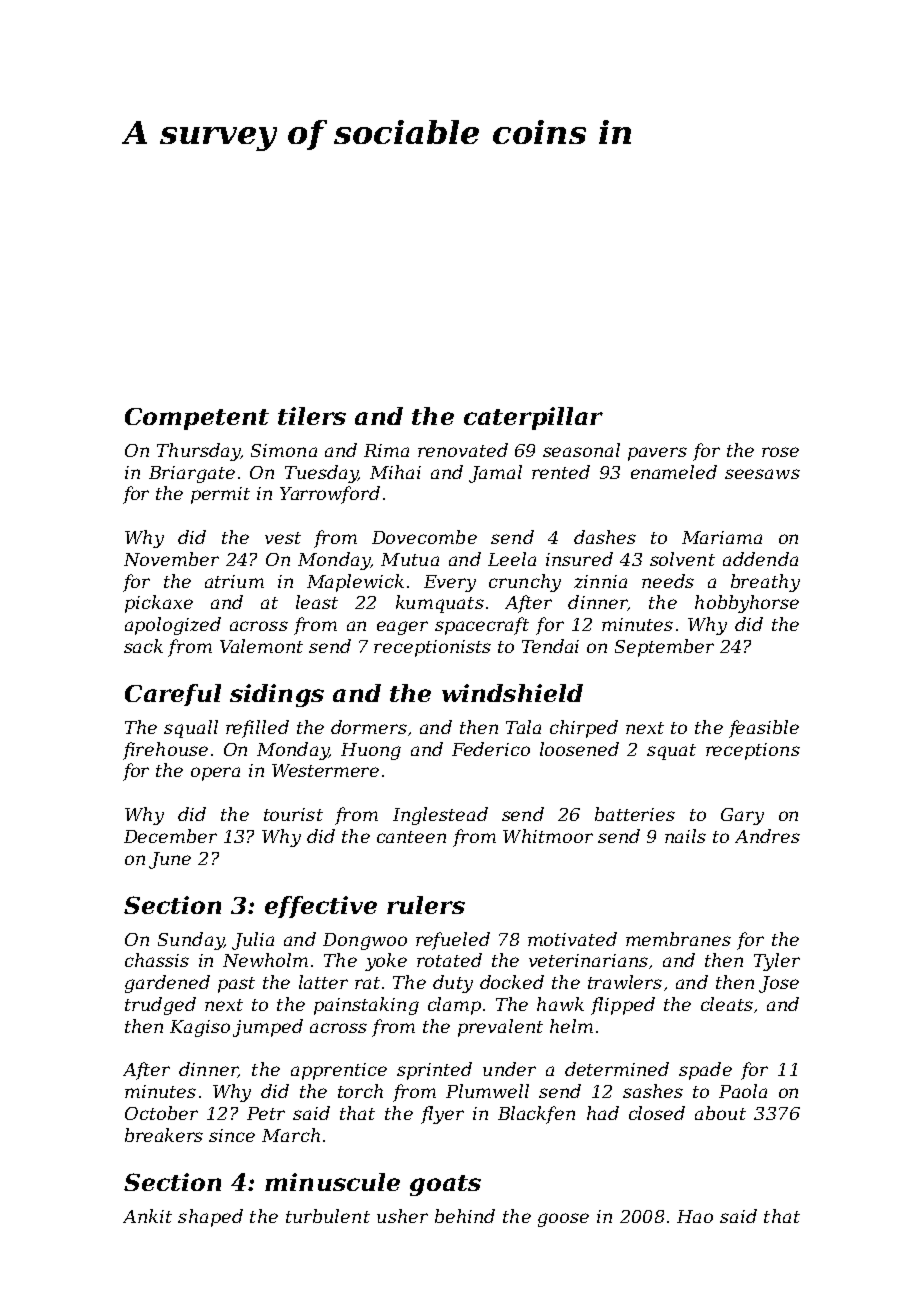  Describe the element at coordinates (533, 418) in the document. I see `caterpillar` at that location.
